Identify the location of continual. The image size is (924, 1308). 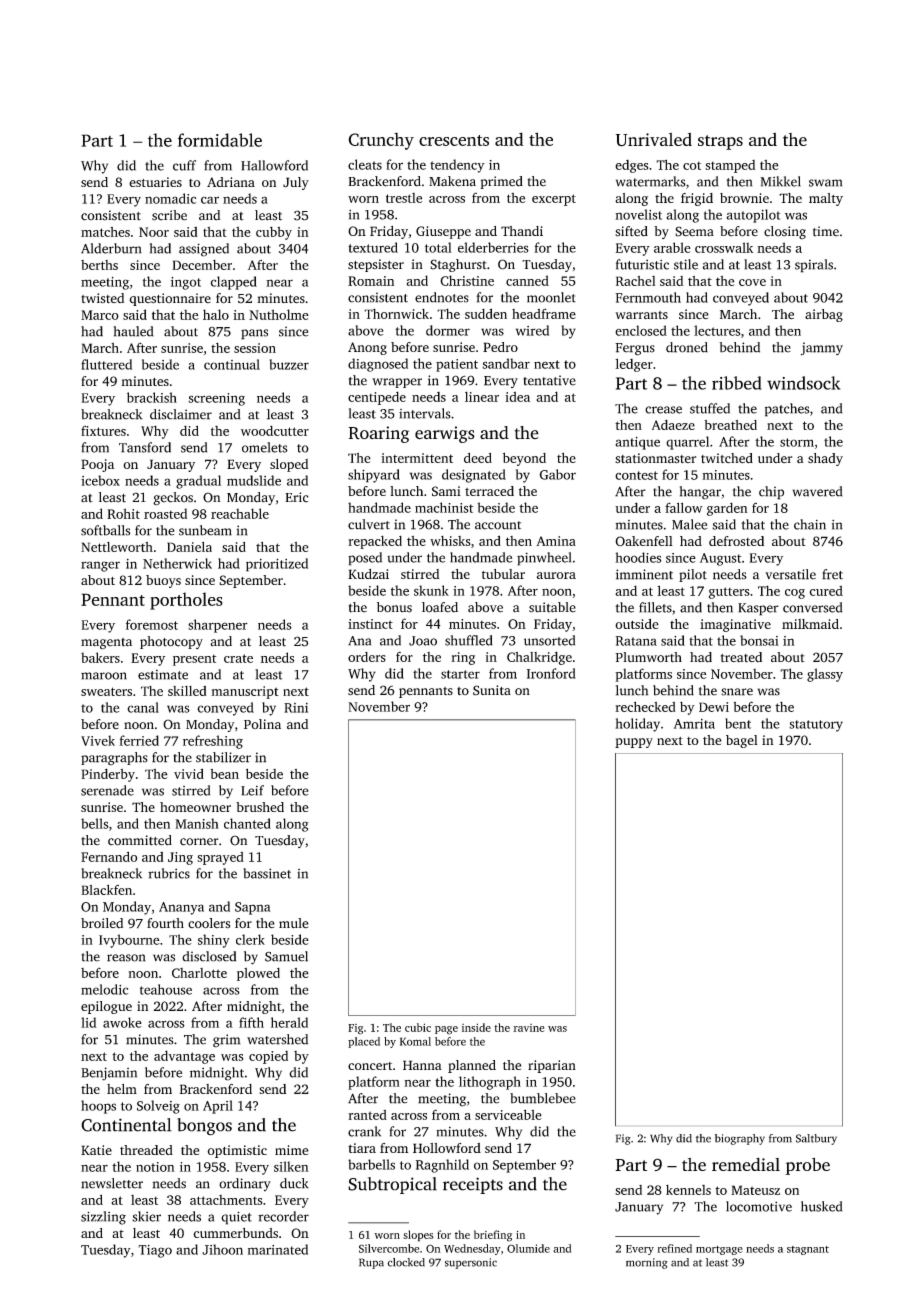
(232, 364).
